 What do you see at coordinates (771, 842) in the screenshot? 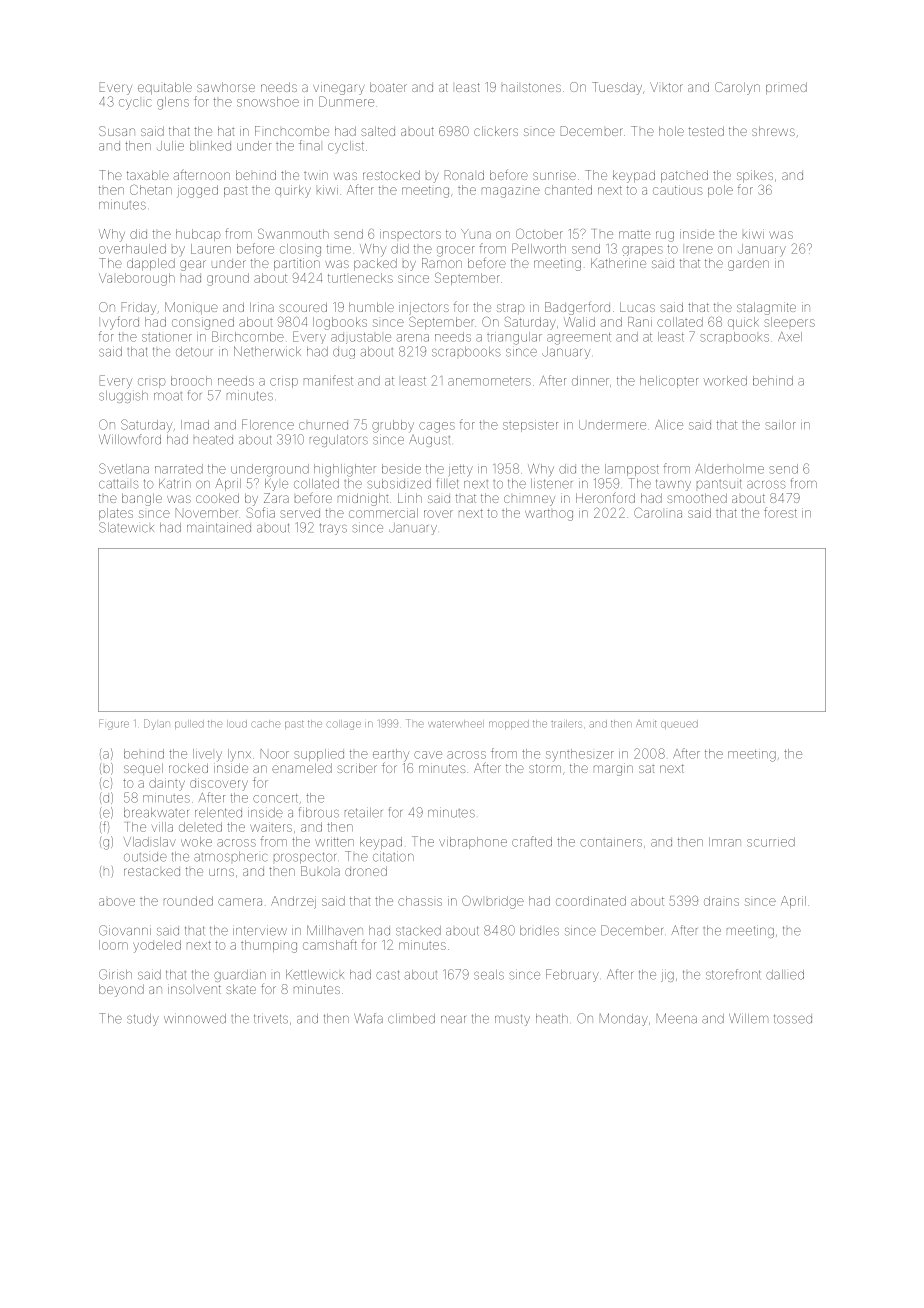
I see `scurried` at bounding box center [771, 842].
